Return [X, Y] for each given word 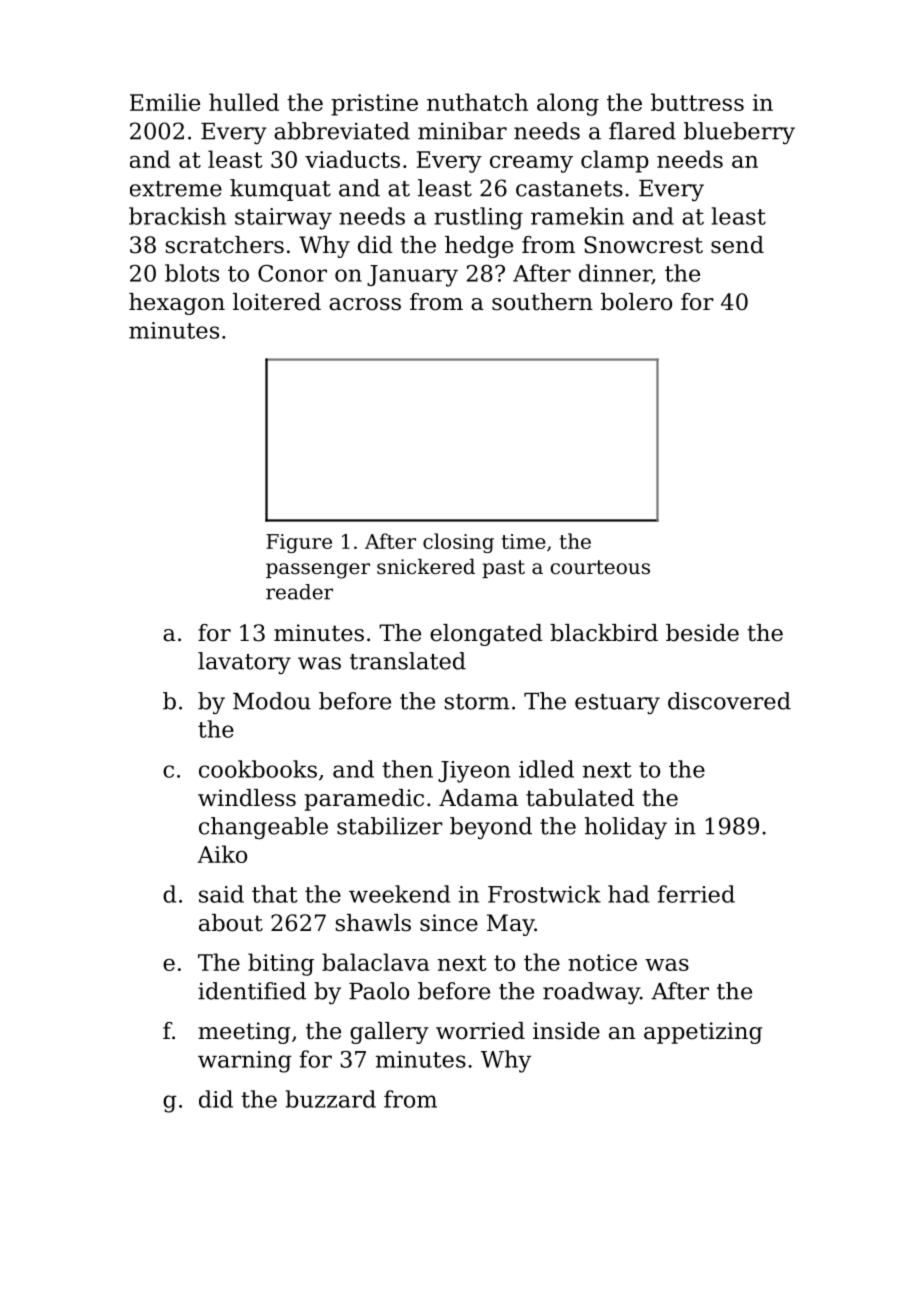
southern [542, 302]
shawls [373, 923]
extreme [176, 189]
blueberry [739, 133]
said [221, 894]
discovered [729, 701]
